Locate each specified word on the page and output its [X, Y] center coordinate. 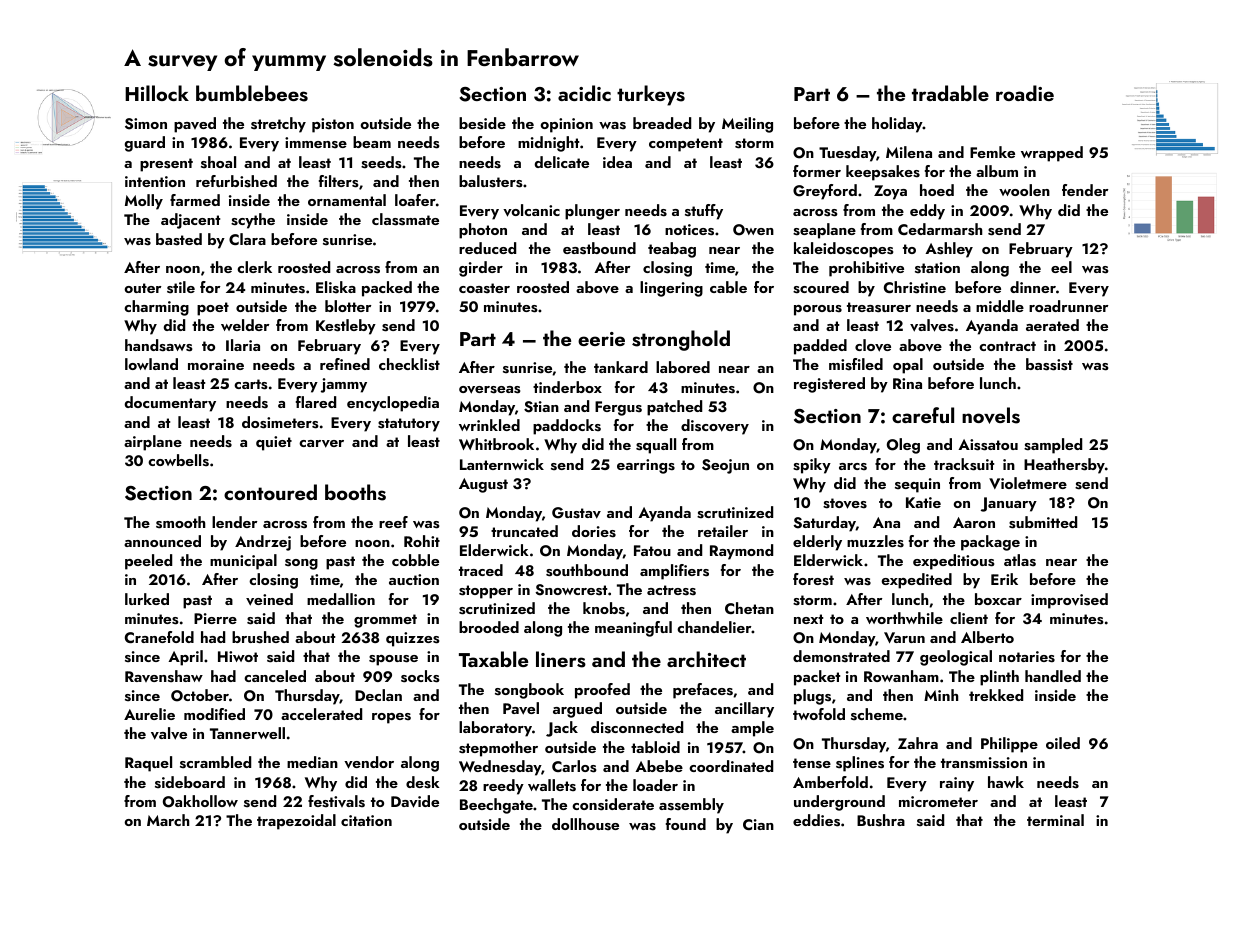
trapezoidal [296, 822]
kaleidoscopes [843, 250]
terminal [1055, 820]
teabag [672, 250]
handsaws [158, 345]
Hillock [157, 93]
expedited [916, 581]
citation [366, 820]
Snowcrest [571, 590]
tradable [950, 93]
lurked [147, 599]
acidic [584, 93]
